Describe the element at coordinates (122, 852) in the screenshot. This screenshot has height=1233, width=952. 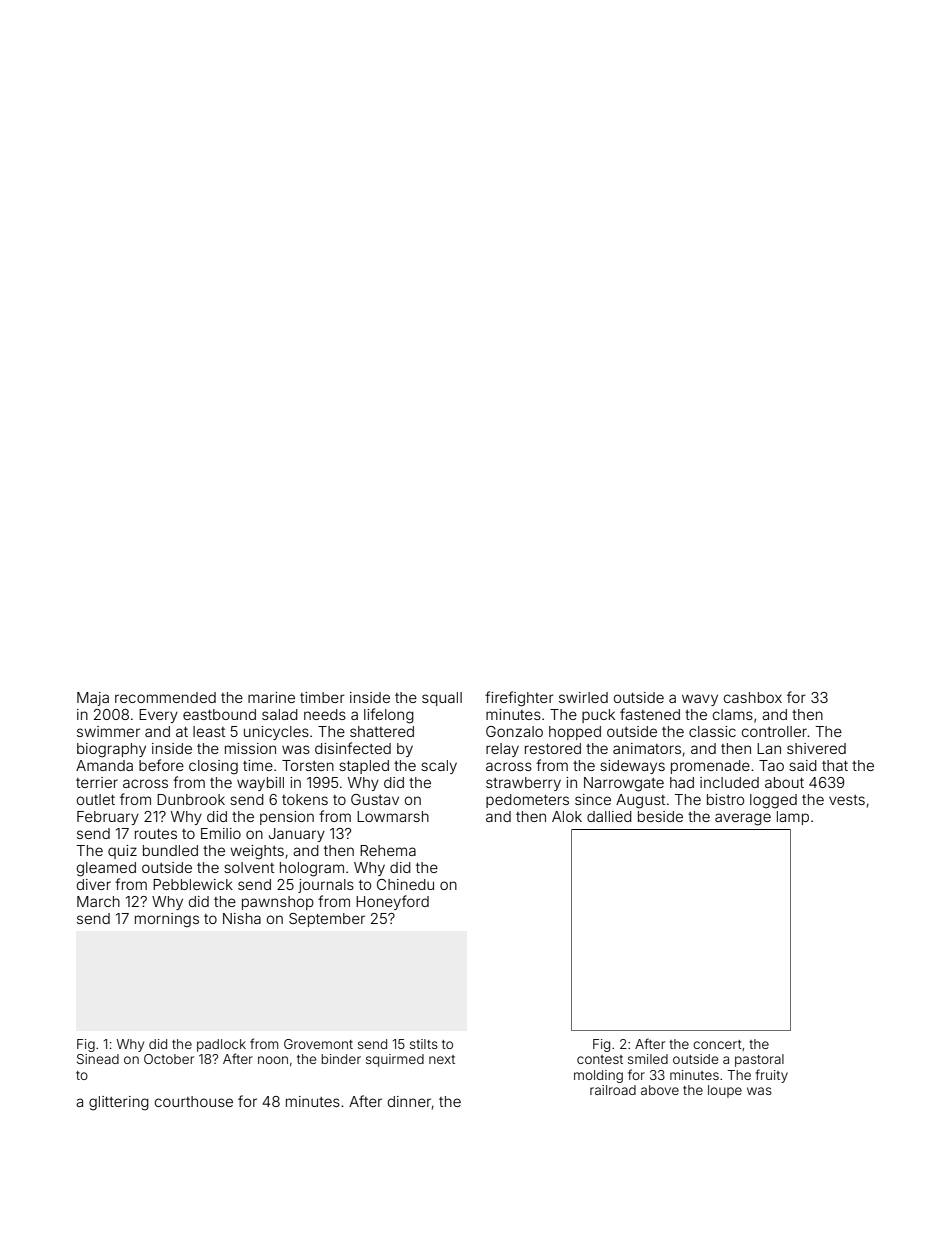
I see `quiz` at that location.
